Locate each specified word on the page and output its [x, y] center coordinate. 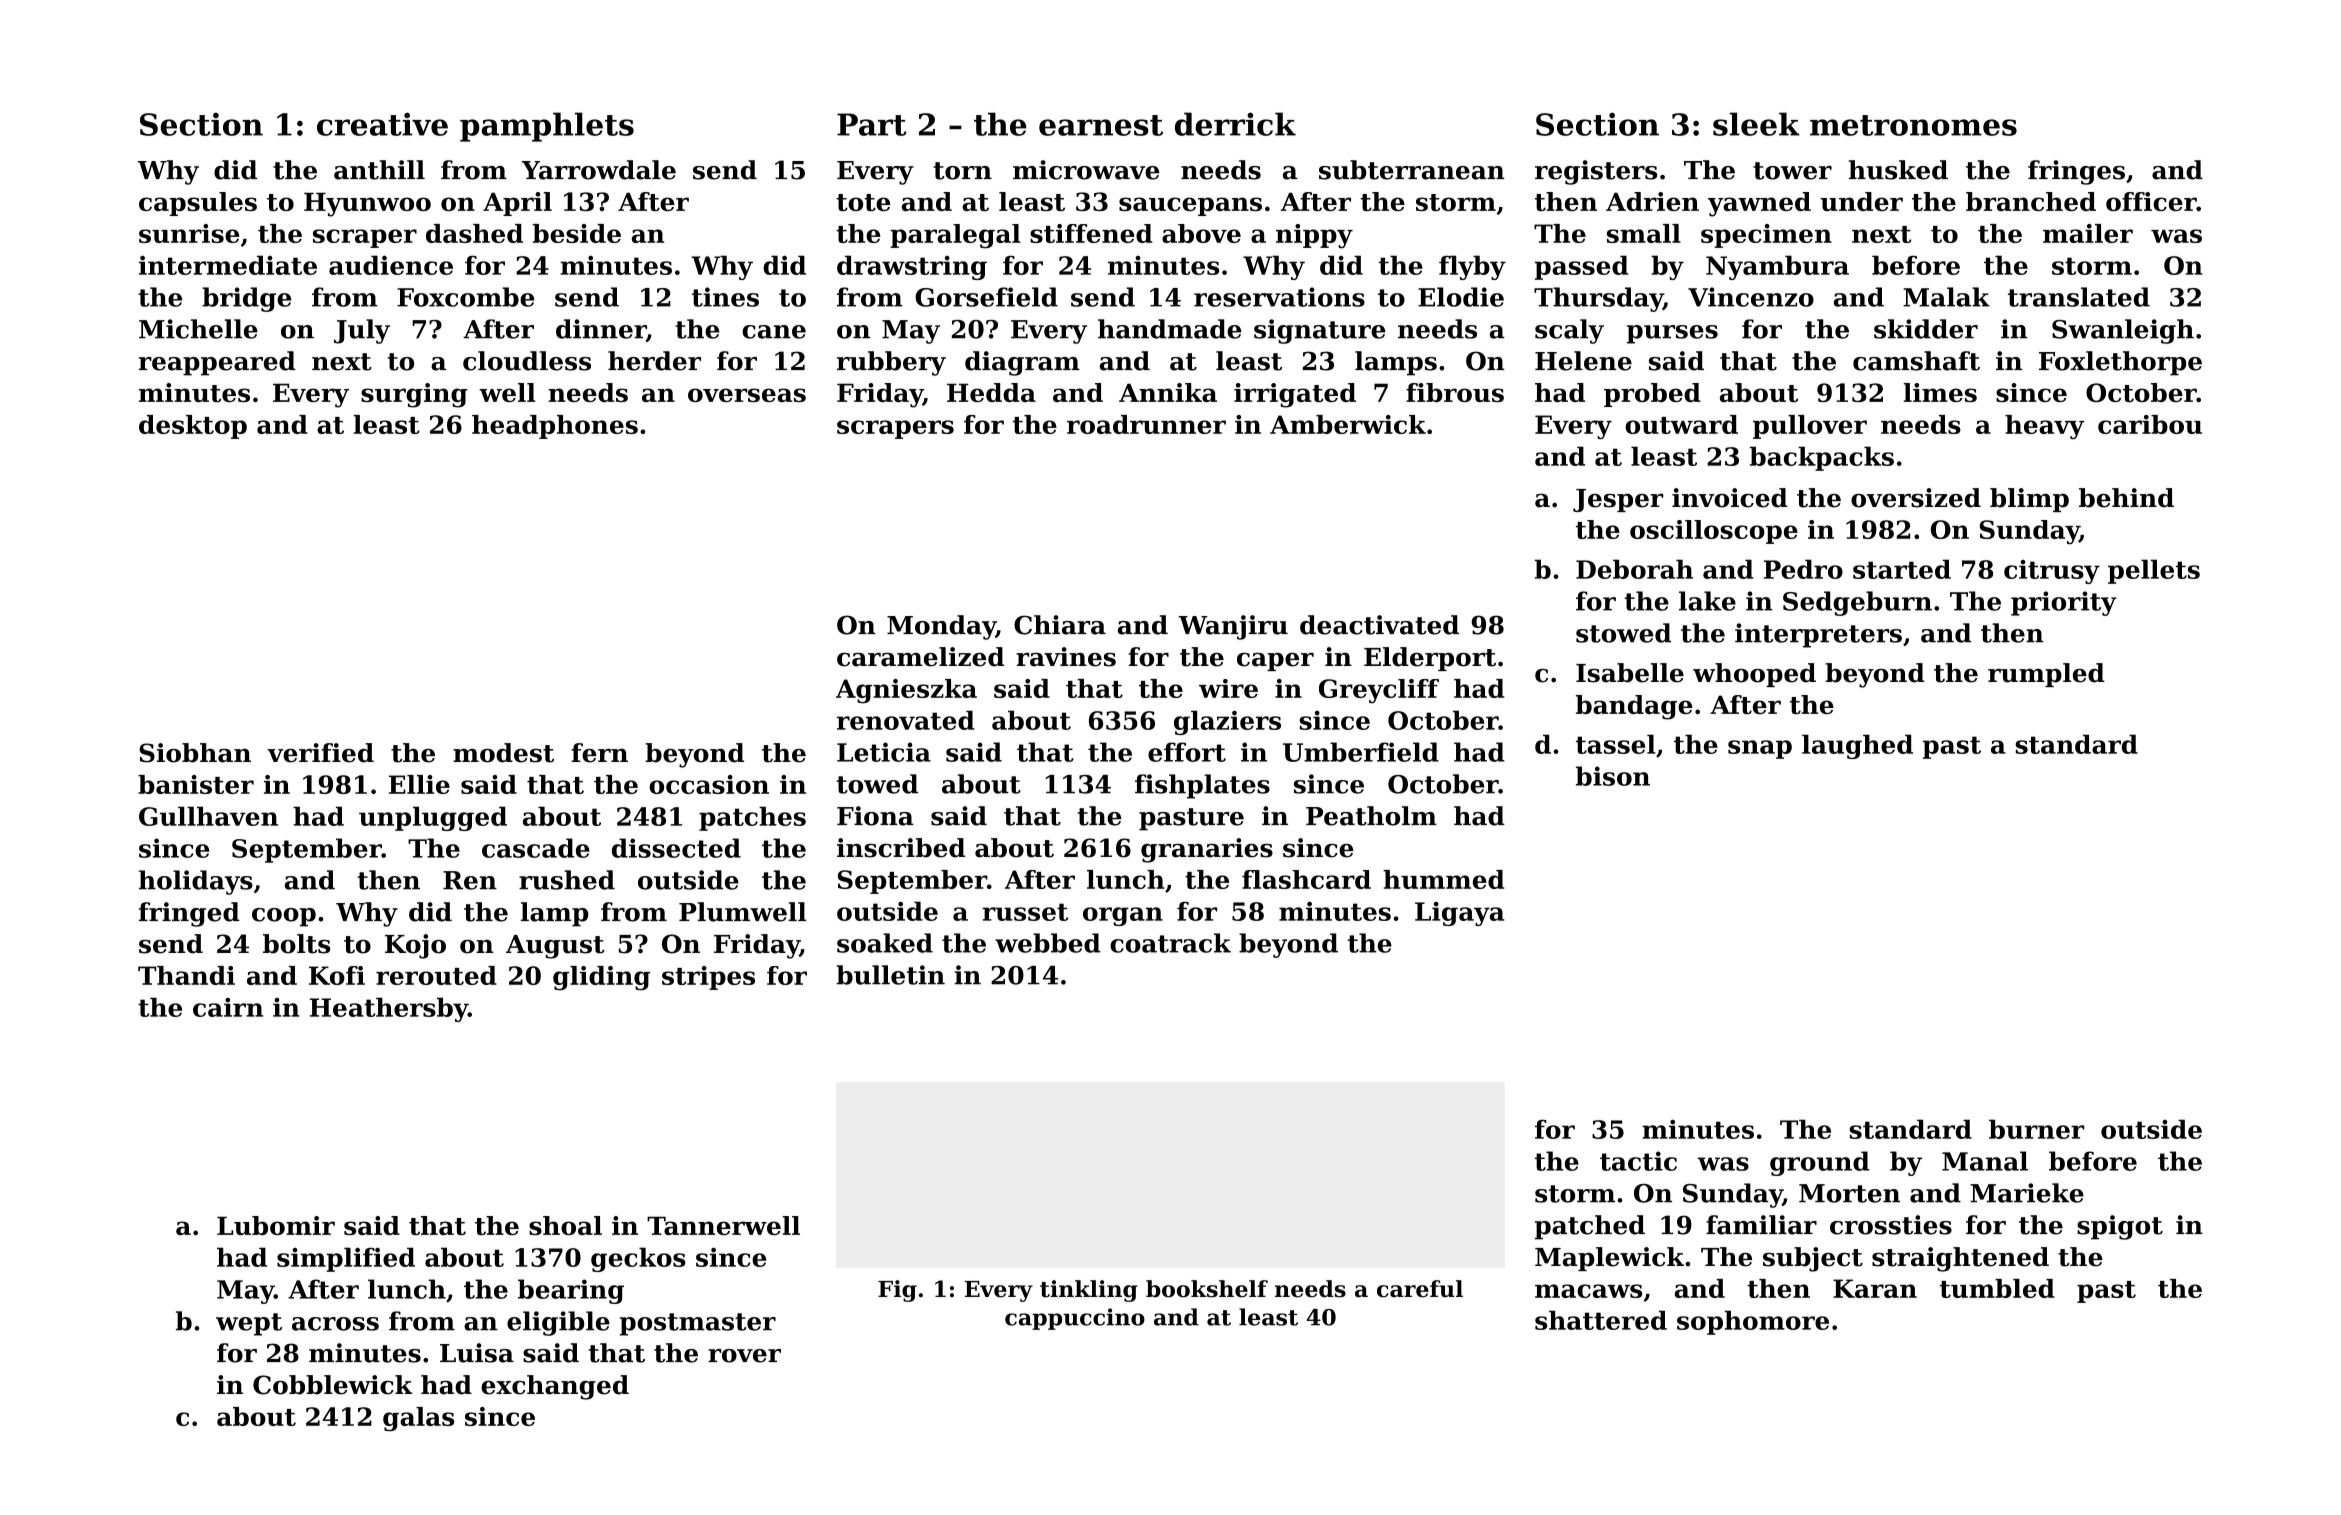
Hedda [991, 392]
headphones [555, 427]
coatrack [1170, 943]
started [1902, 569]
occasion [709, 784]
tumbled [1997, 1288]
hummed [1443, 879]
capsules [198, 204]
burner [2036, 1129]
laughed [1857, 746]
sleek [1756, 124]
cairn [228, 1007]
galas [418, 1419]
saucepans [1190, 206]
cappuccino [1075, 1319]
